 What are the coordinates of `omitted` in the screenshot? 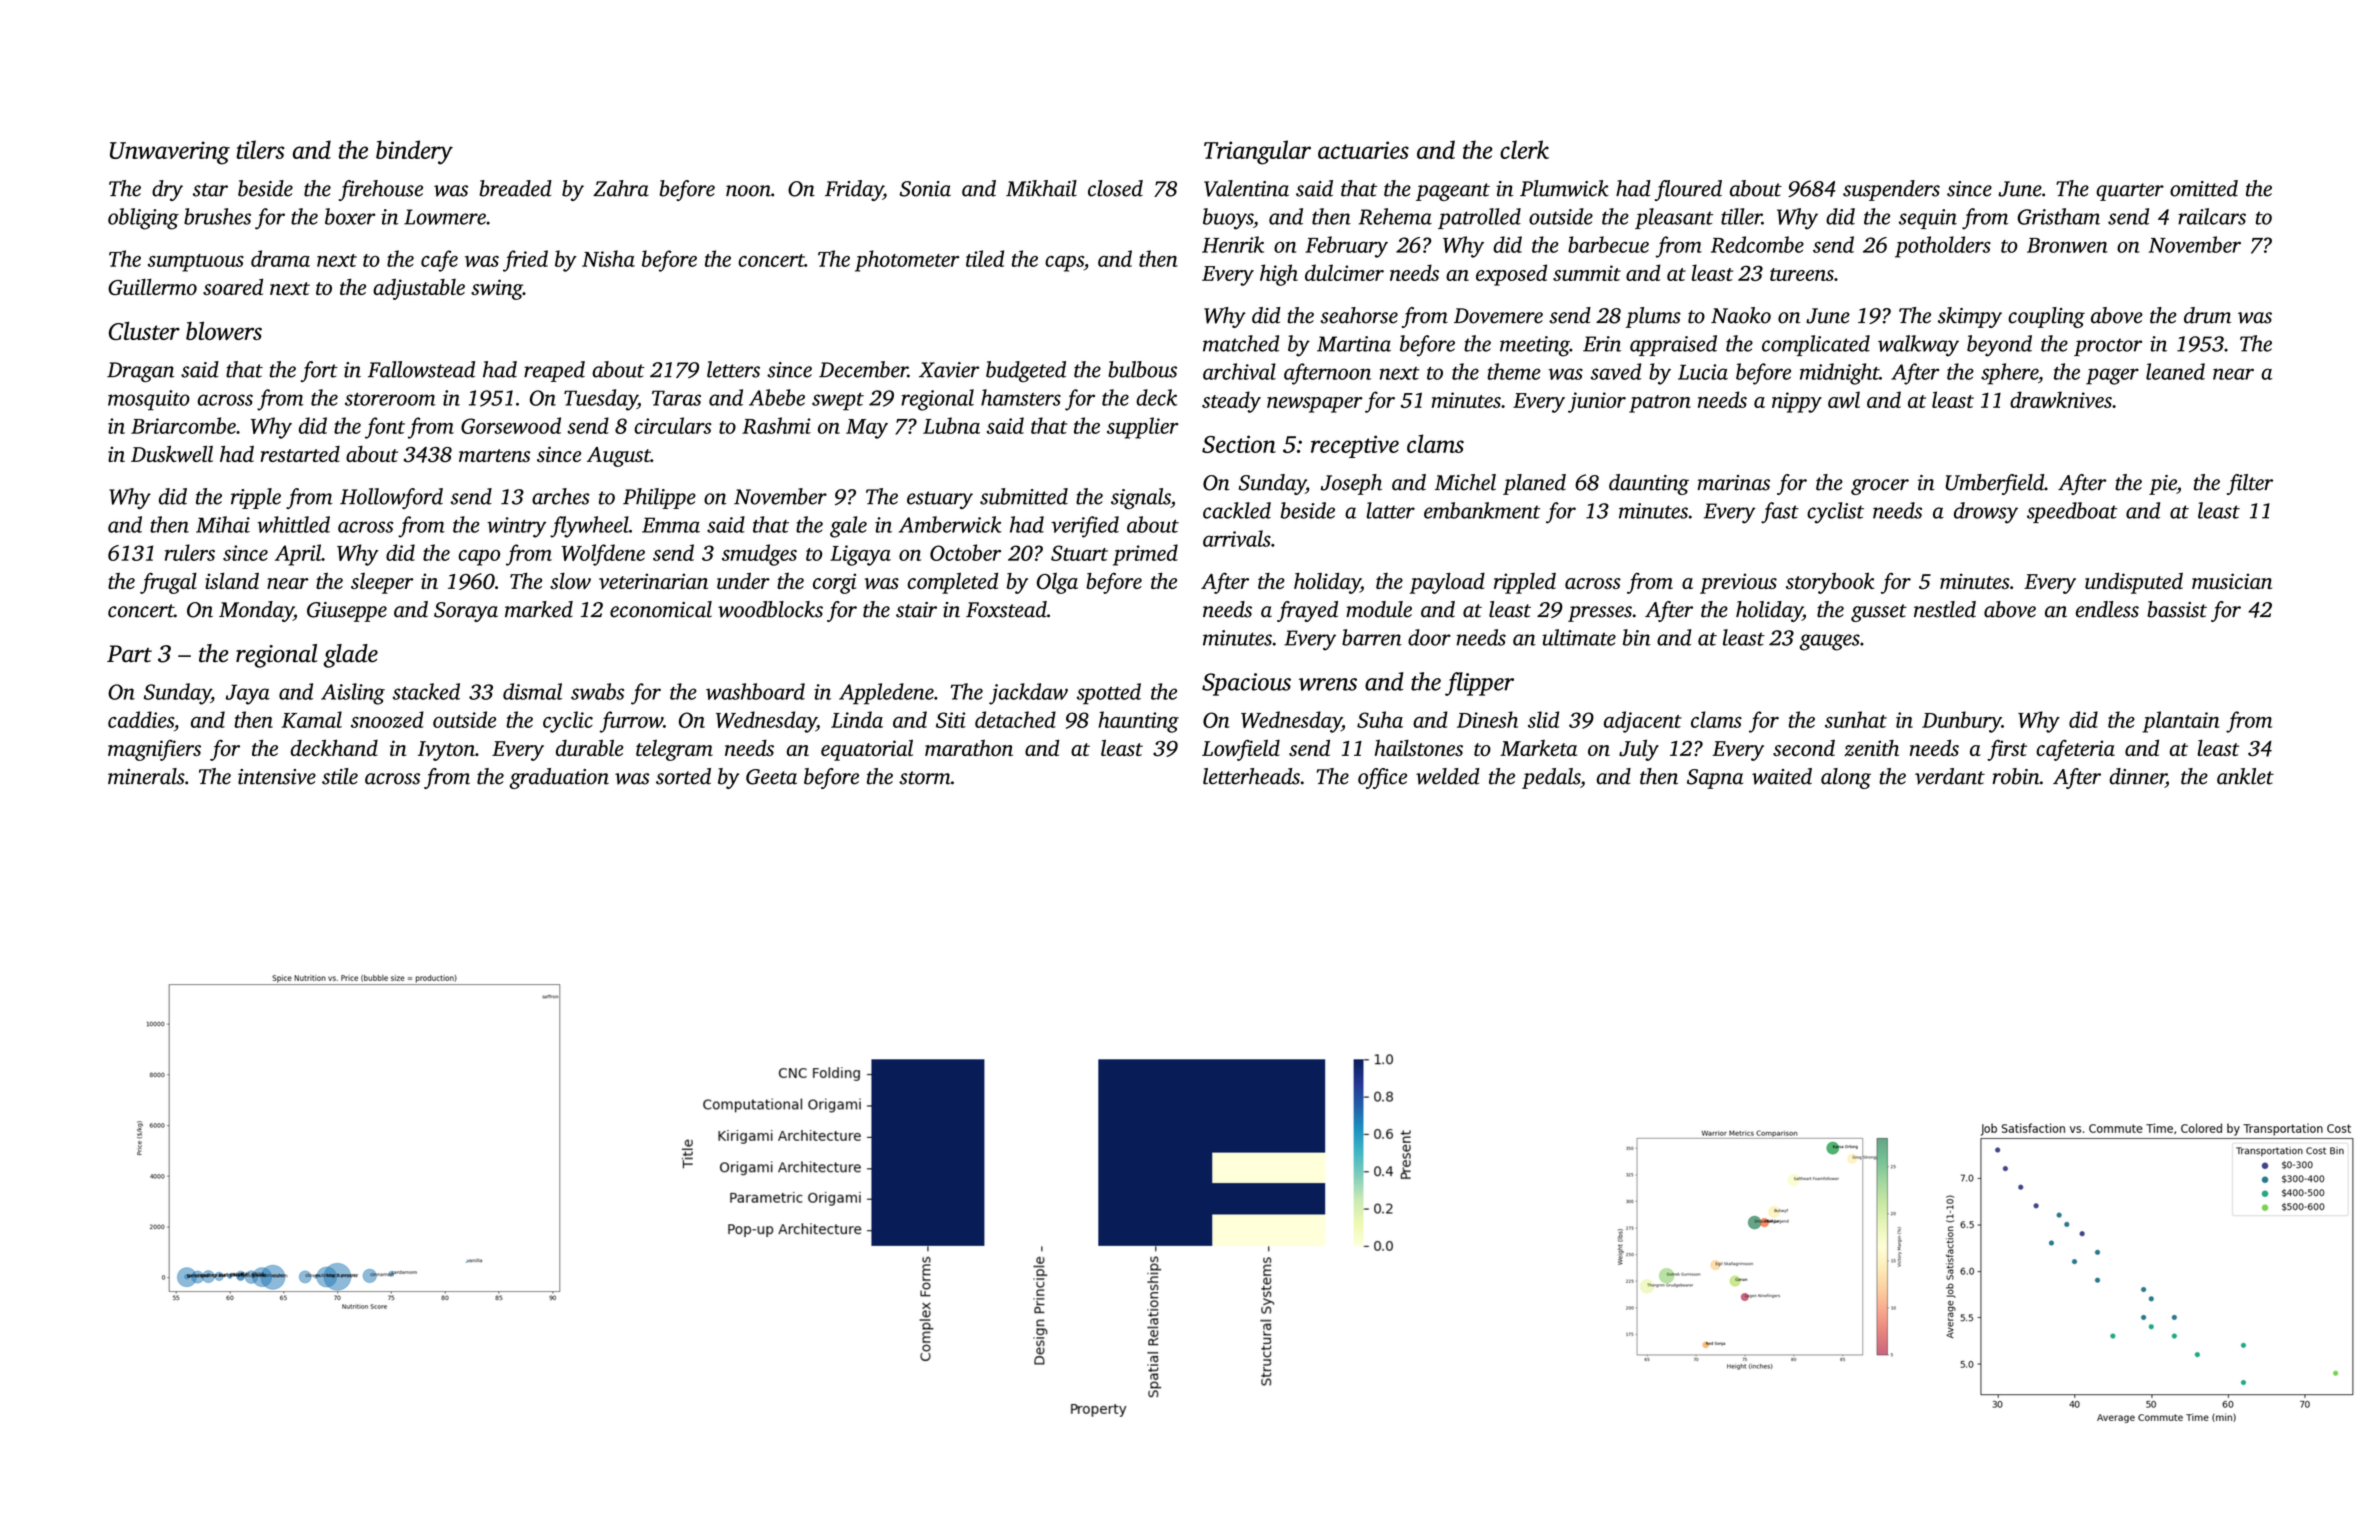 It's located at (2204, 188).
